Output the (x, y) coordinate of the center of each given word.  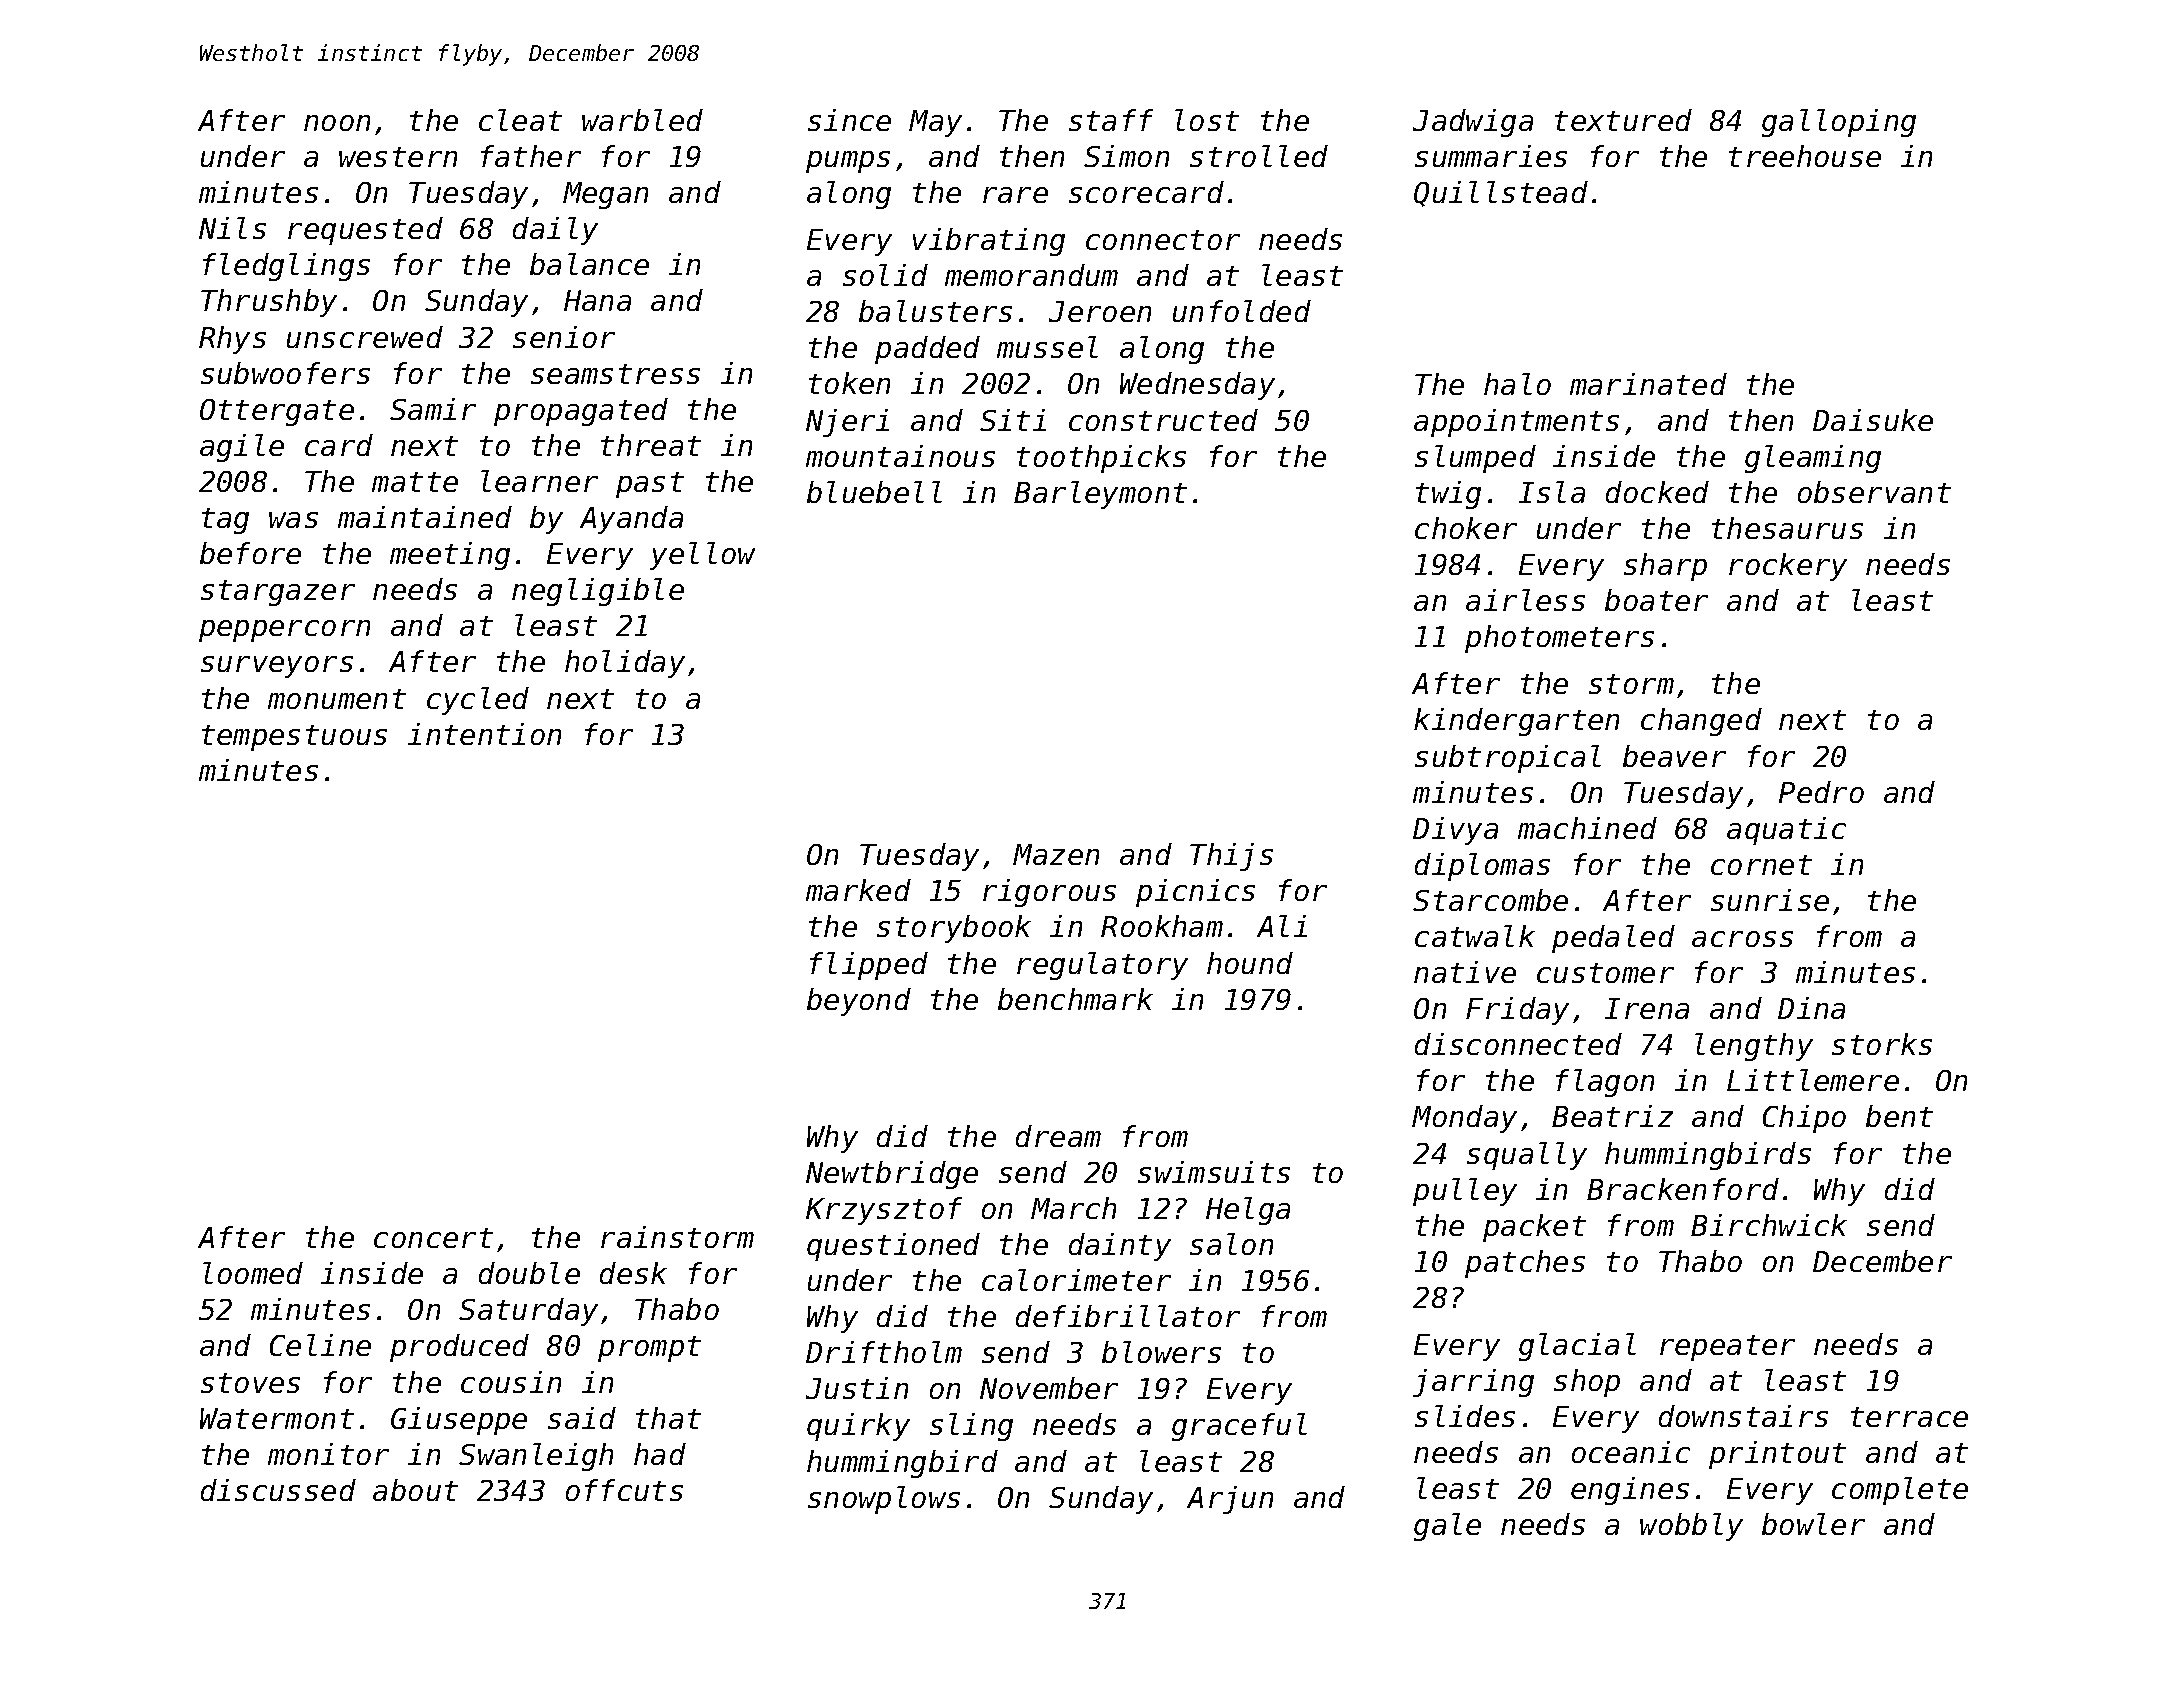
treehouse (1805, 156)
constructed (1163, 420)
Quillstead (1501, 194)
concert (433, 1238)
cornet (1761, 865)
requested (365, 231)
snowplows (884, 1500)
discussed (278, 1490)
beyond (859, 1002)
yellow (702, 556)
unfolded (1242, 311)
